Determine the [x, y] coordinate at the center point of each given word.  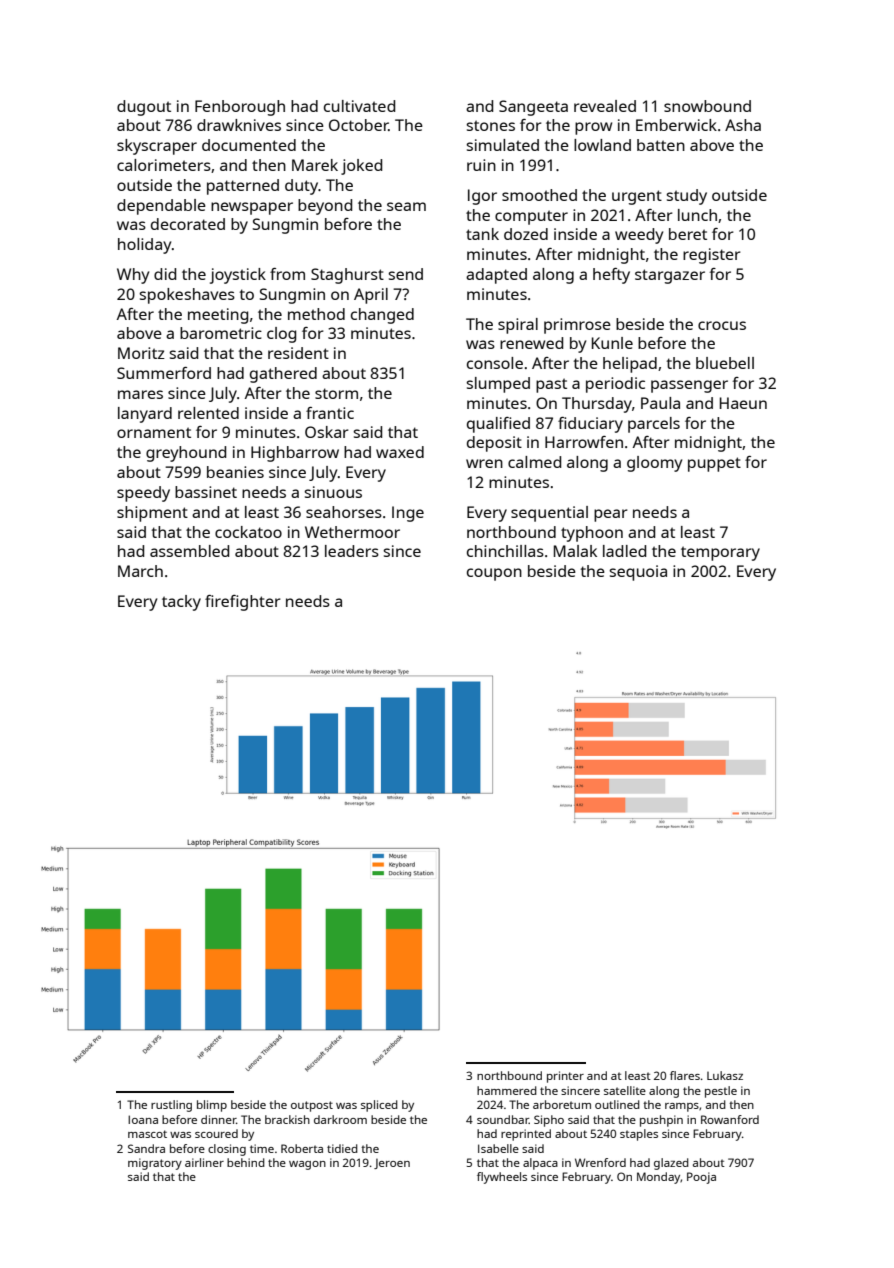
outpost [312, 1106]
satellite [625, 1090]
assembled [189, 551]
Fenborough [240, 108]
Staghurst [347, 276]
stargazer [670, 276]
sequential [549, 514]
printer [565, 1077]
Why [133, 276]
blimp [212, 1106]
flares [685, 1075]
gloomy [654, 464]
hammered [507, 1090]
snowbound [707, 106]
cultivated [359, 106]
